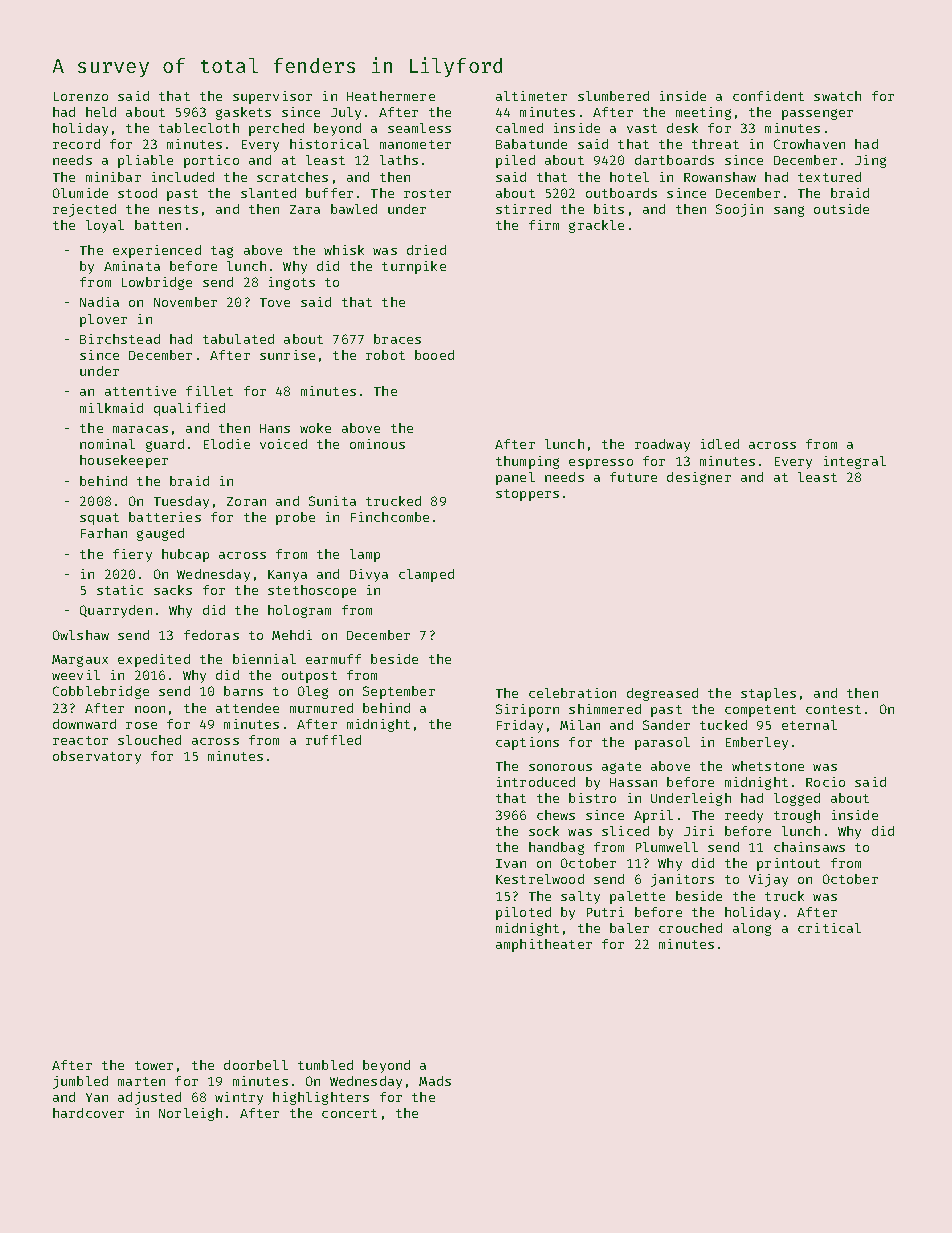  I want to click on tower, so click(154, 1065).
